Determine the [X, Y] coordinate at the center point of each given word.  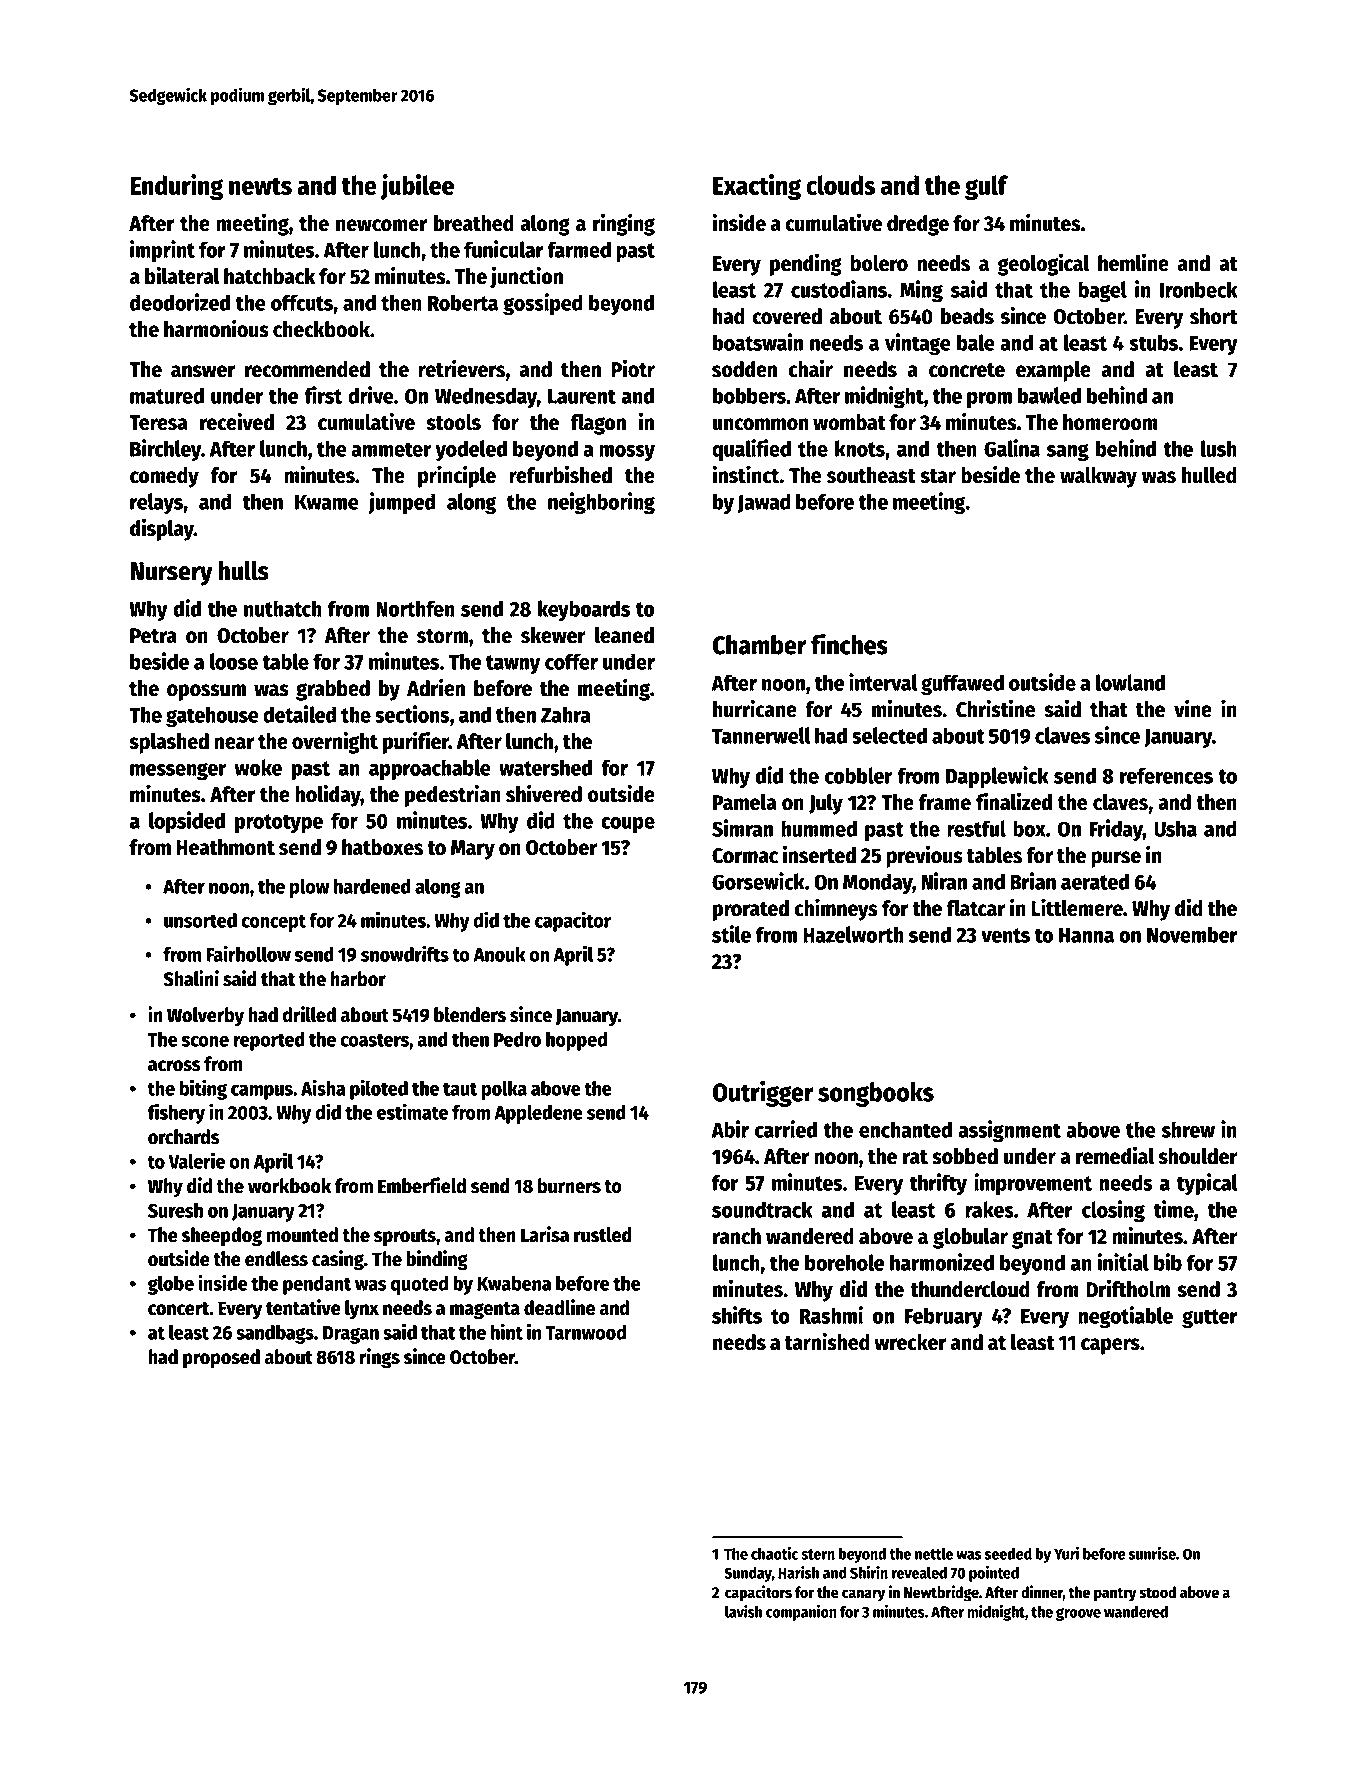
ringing [624, 224]
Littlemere [1077, 907]
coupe [628, 825]
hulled [1209, 475]
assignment [1009, 1131]
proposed [221, 1359]
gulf [986, 188]
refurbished [560, 475]
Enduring [176, 187]
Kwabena [514, 1283]
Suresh [175, 1210]
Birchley [165, 450]
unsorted [200, 920]
